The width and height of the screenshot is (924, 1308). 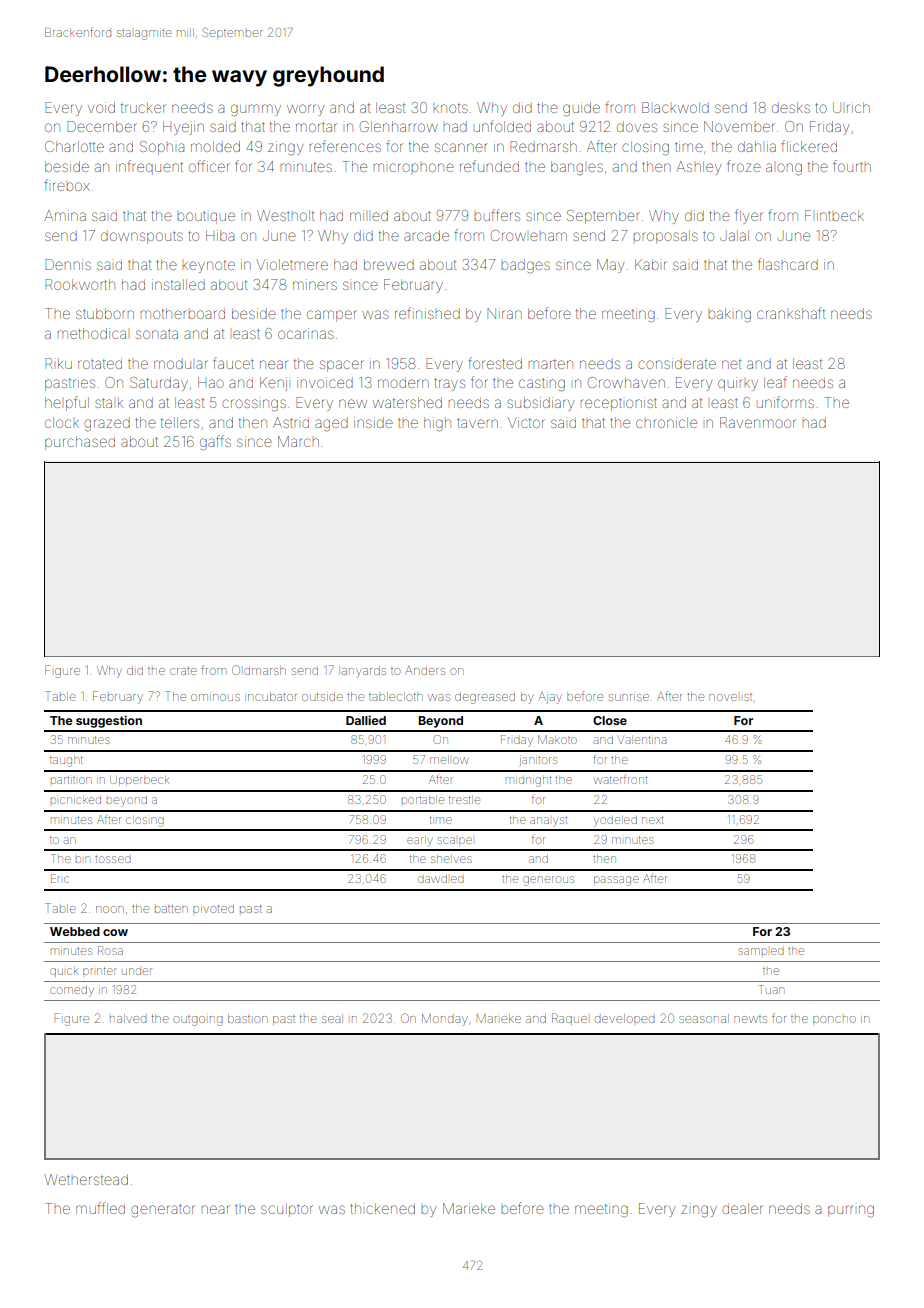 I want to click on sculptor, so click(x=287, y=1210).
